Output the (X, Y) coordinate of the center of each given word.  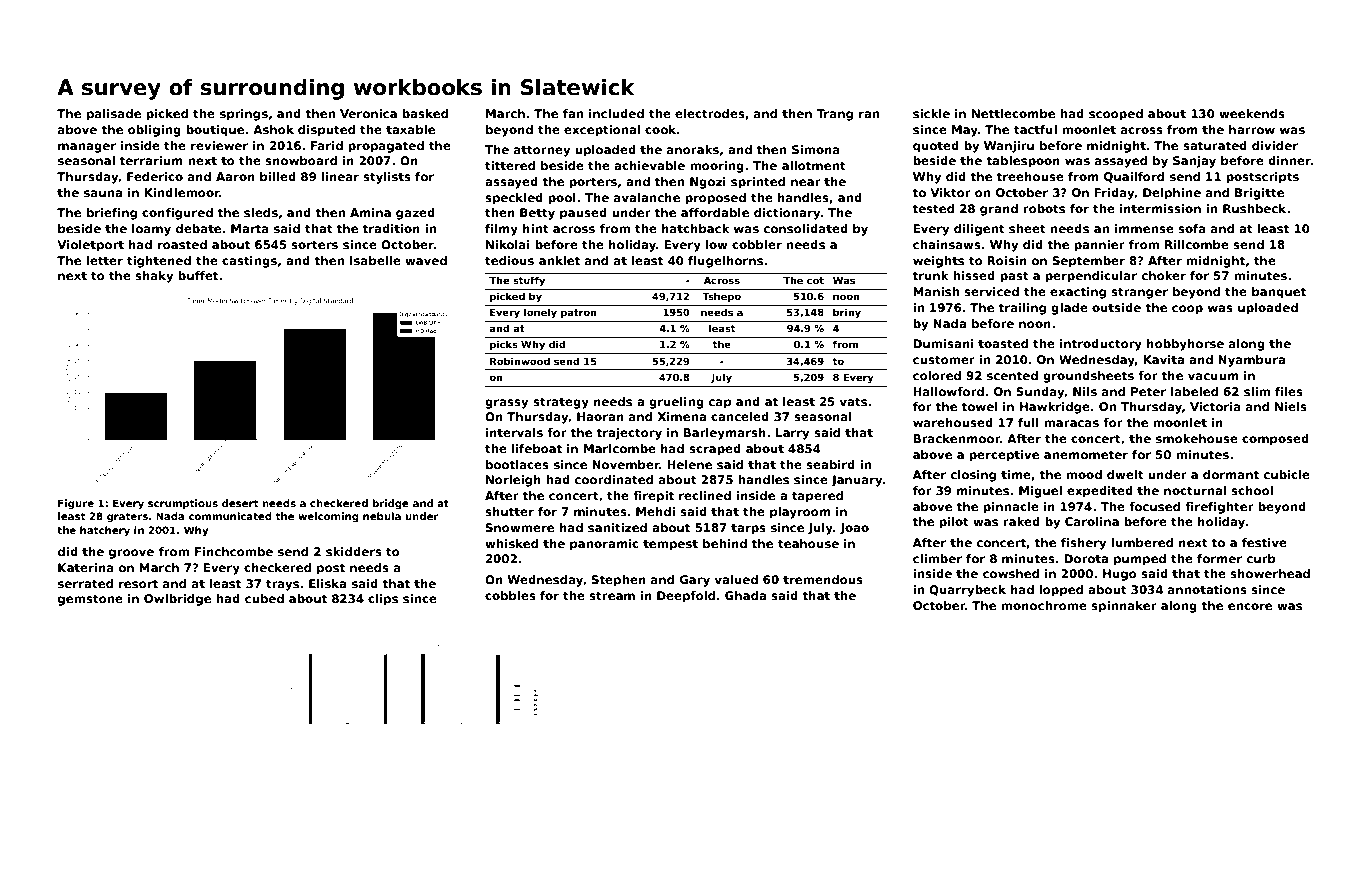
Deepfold (686, 597)
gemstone (90, 600)
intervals (514, 432)
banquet (1279, 293)
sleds (261, 212)
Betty (537, 214)
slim (1257, 391)
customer (944, 359)
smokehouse (1197, 438)
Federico (155, 176)
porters (593, 183)
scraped (715, 450)
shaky (154, 277)
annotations (1207, 589)
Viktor (950, 192)
